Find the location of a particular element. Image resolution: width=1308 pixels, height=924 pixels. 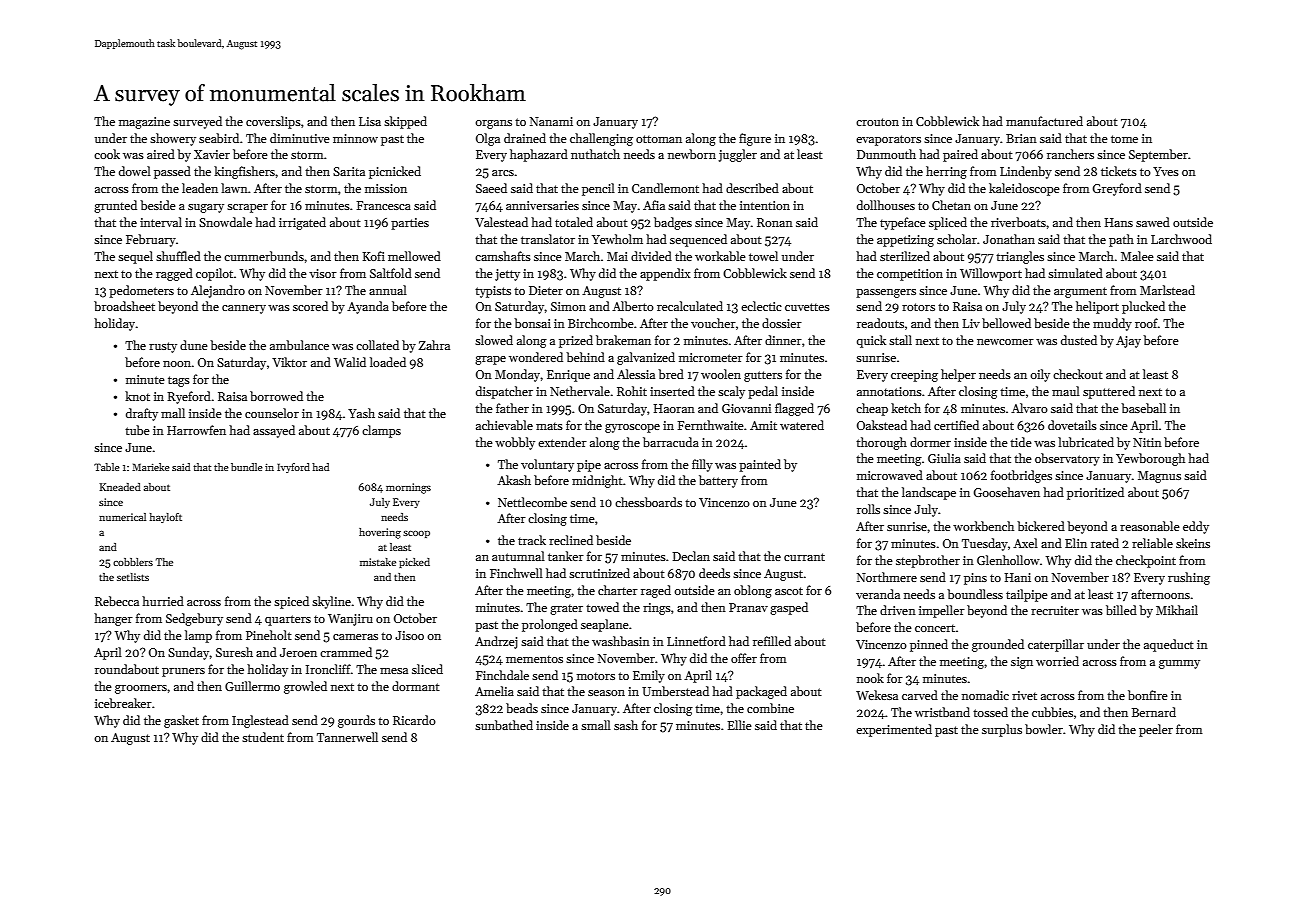

dinner is located at coordinates (783, 340).
